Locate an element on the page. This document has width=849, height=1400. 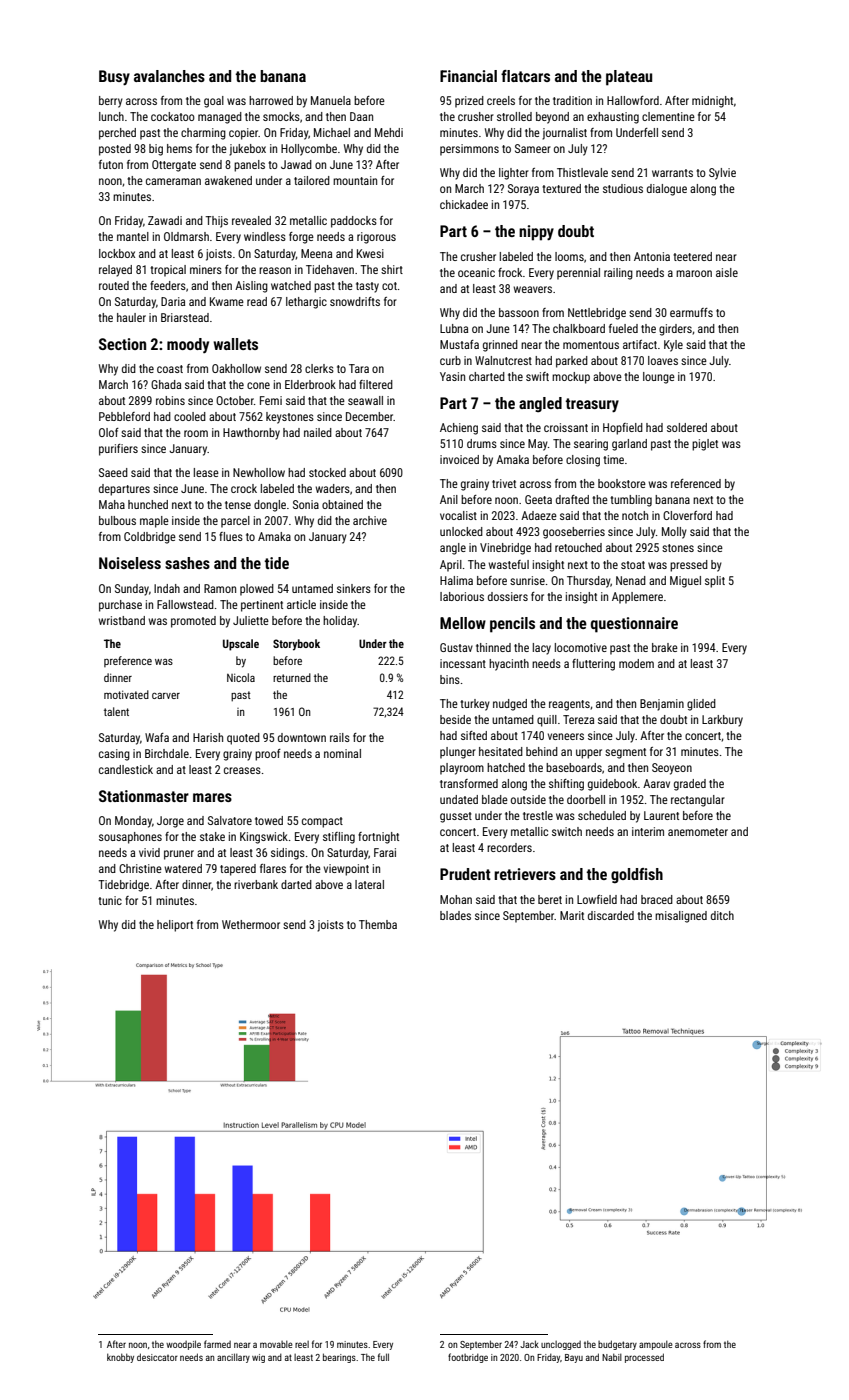
Anil is located at coordinates (449, 499).
